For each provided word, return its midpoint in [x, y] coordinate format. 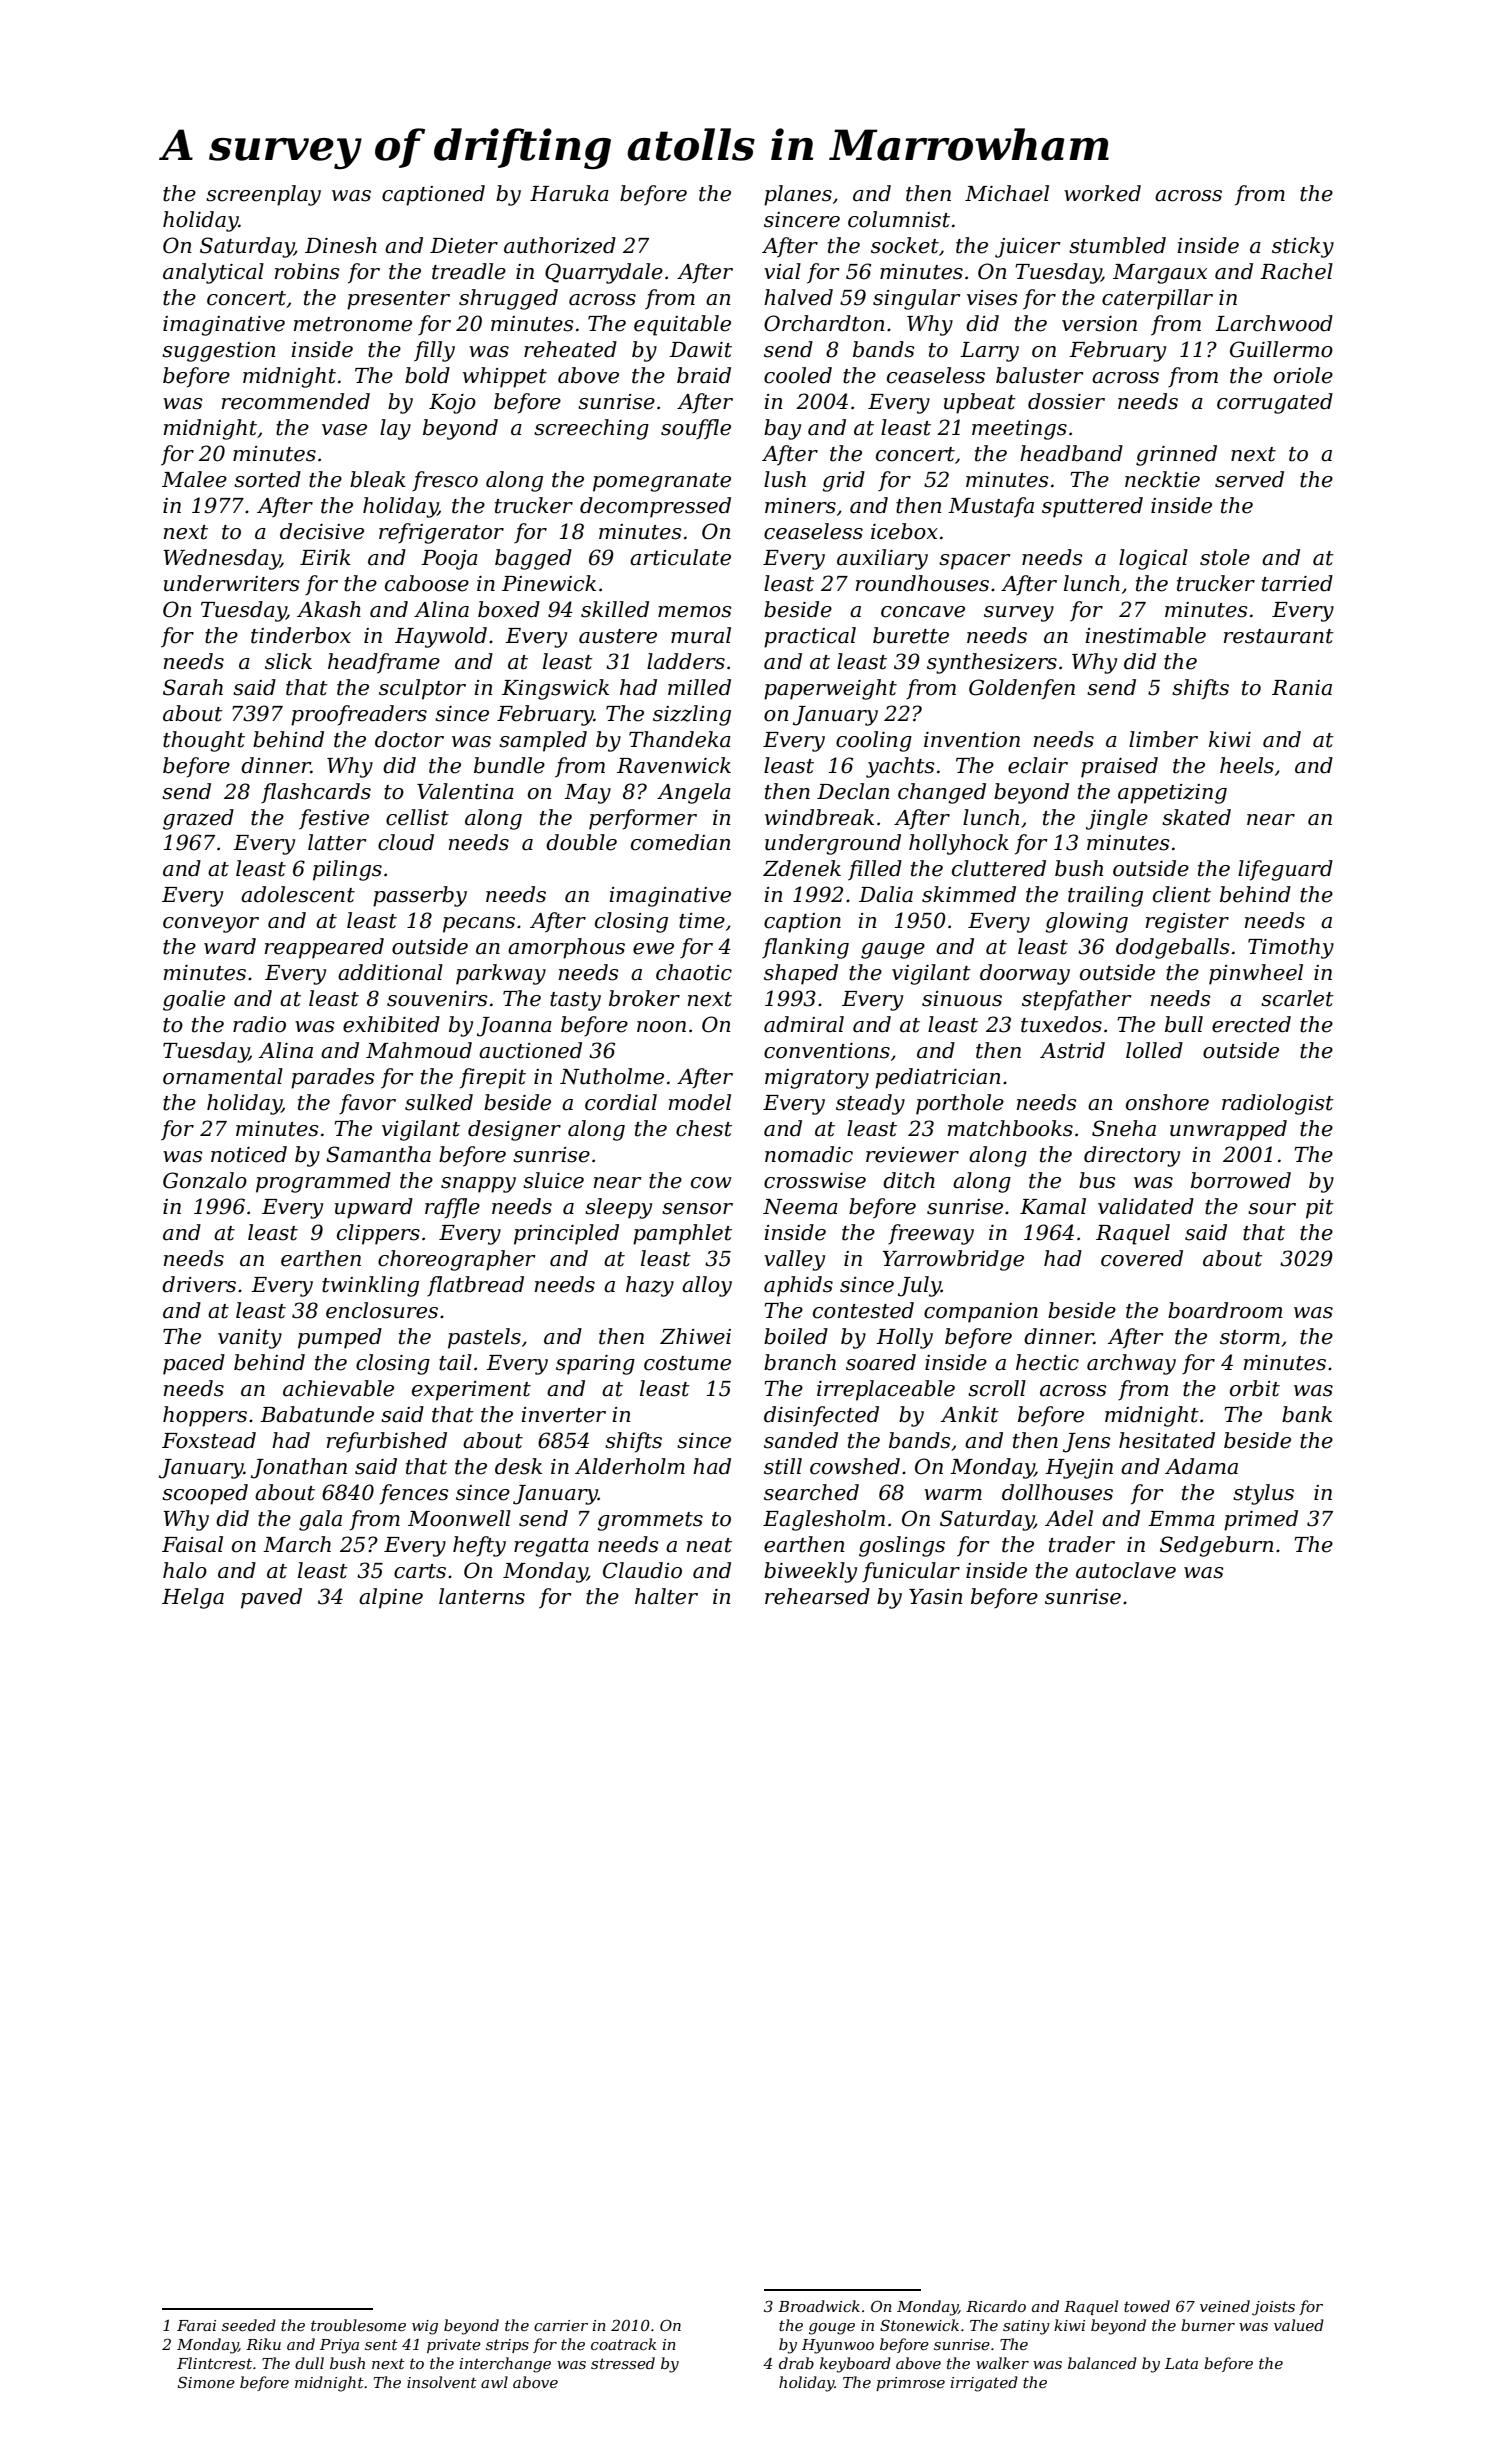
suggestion [219, 352]
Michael [1007, 193]
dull [309, 2363]
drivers [199, 1284]
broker [644, 998]
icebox [904, 531]
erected [1251, 1024]
